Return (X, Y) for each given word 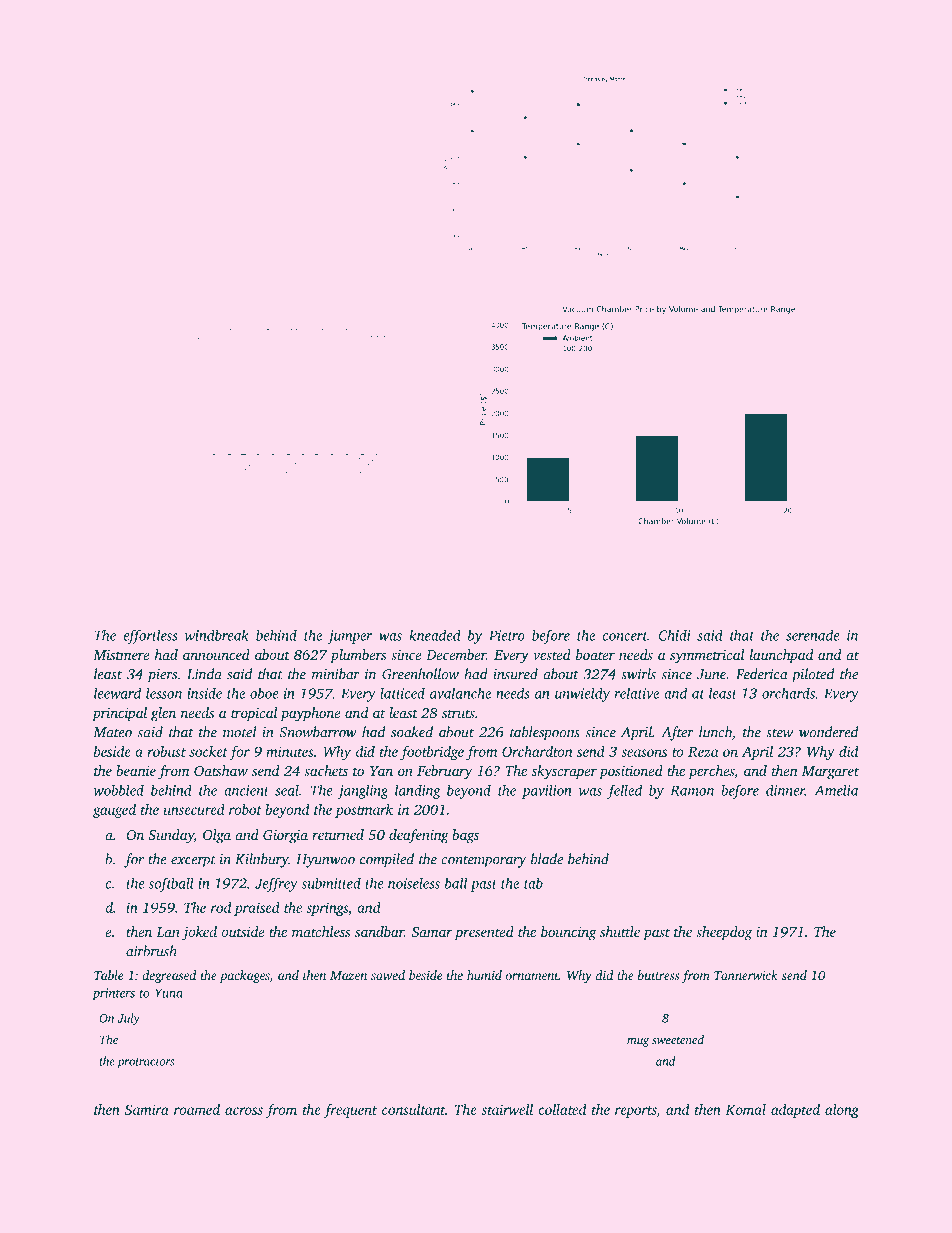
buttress (659, 975)
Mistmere (121, 655)
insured (515, 674)
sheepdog (724, 933)
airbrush (151, 951)
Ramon (692, 790)
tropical (254, 714)
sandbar (379, 931)
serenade (813, 635)
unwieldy (582, 694)
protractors (145, 1063)
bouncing (569, 933)
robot (245, 809)
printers (113, 994)
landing (418, 791)
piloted (813, 675)
